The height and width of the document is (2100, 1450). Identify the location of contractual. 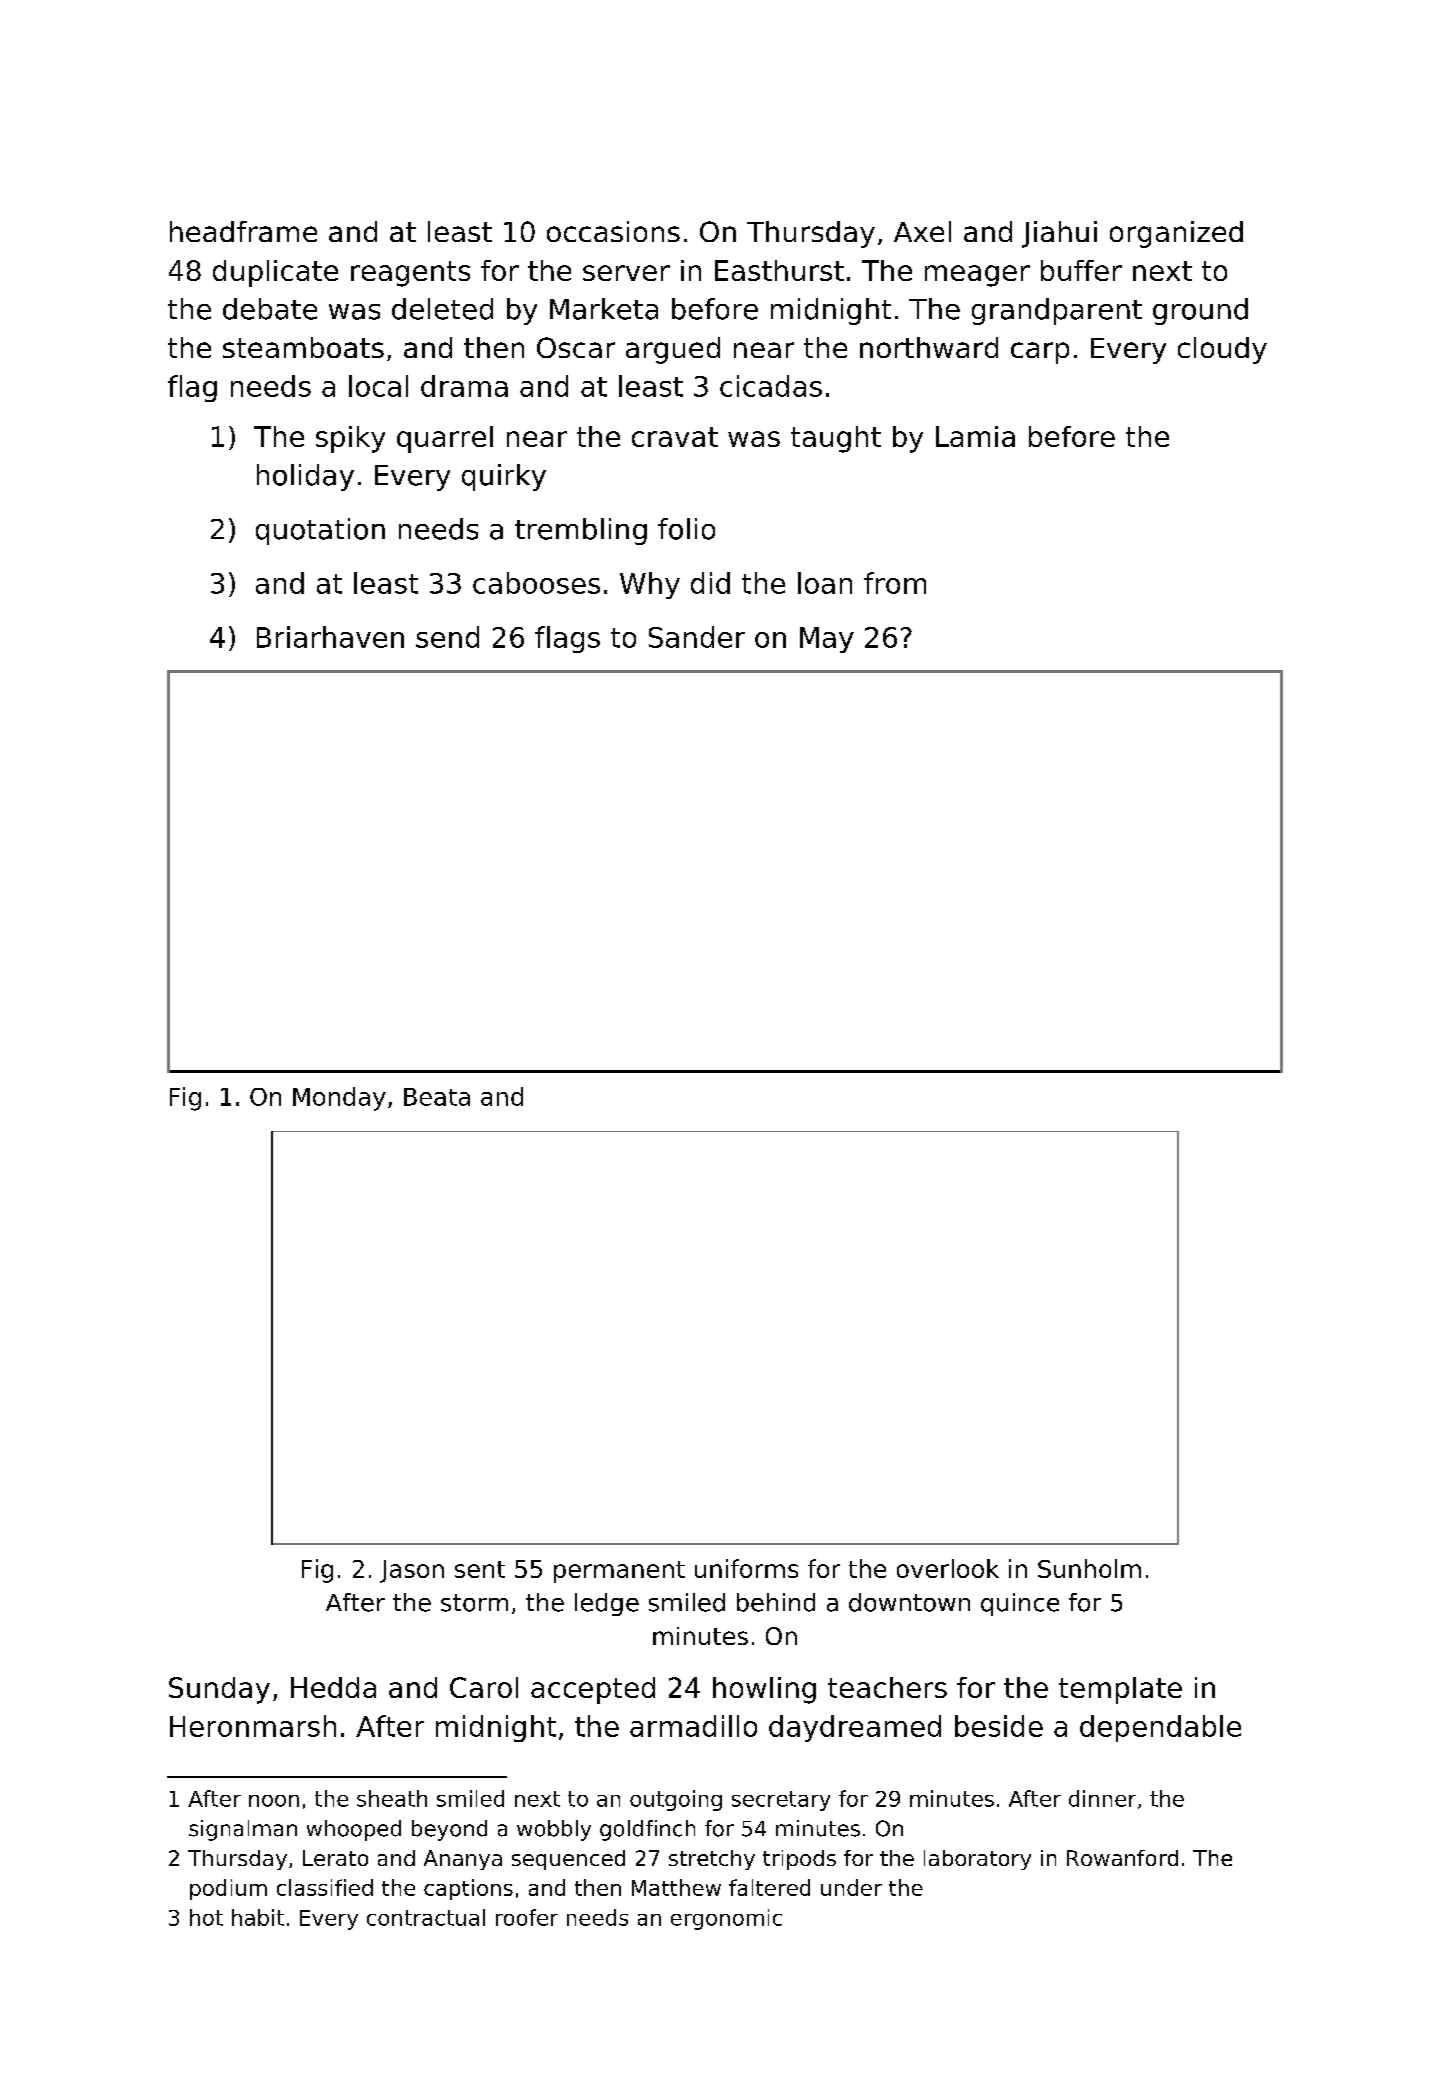
(426, 1917).
